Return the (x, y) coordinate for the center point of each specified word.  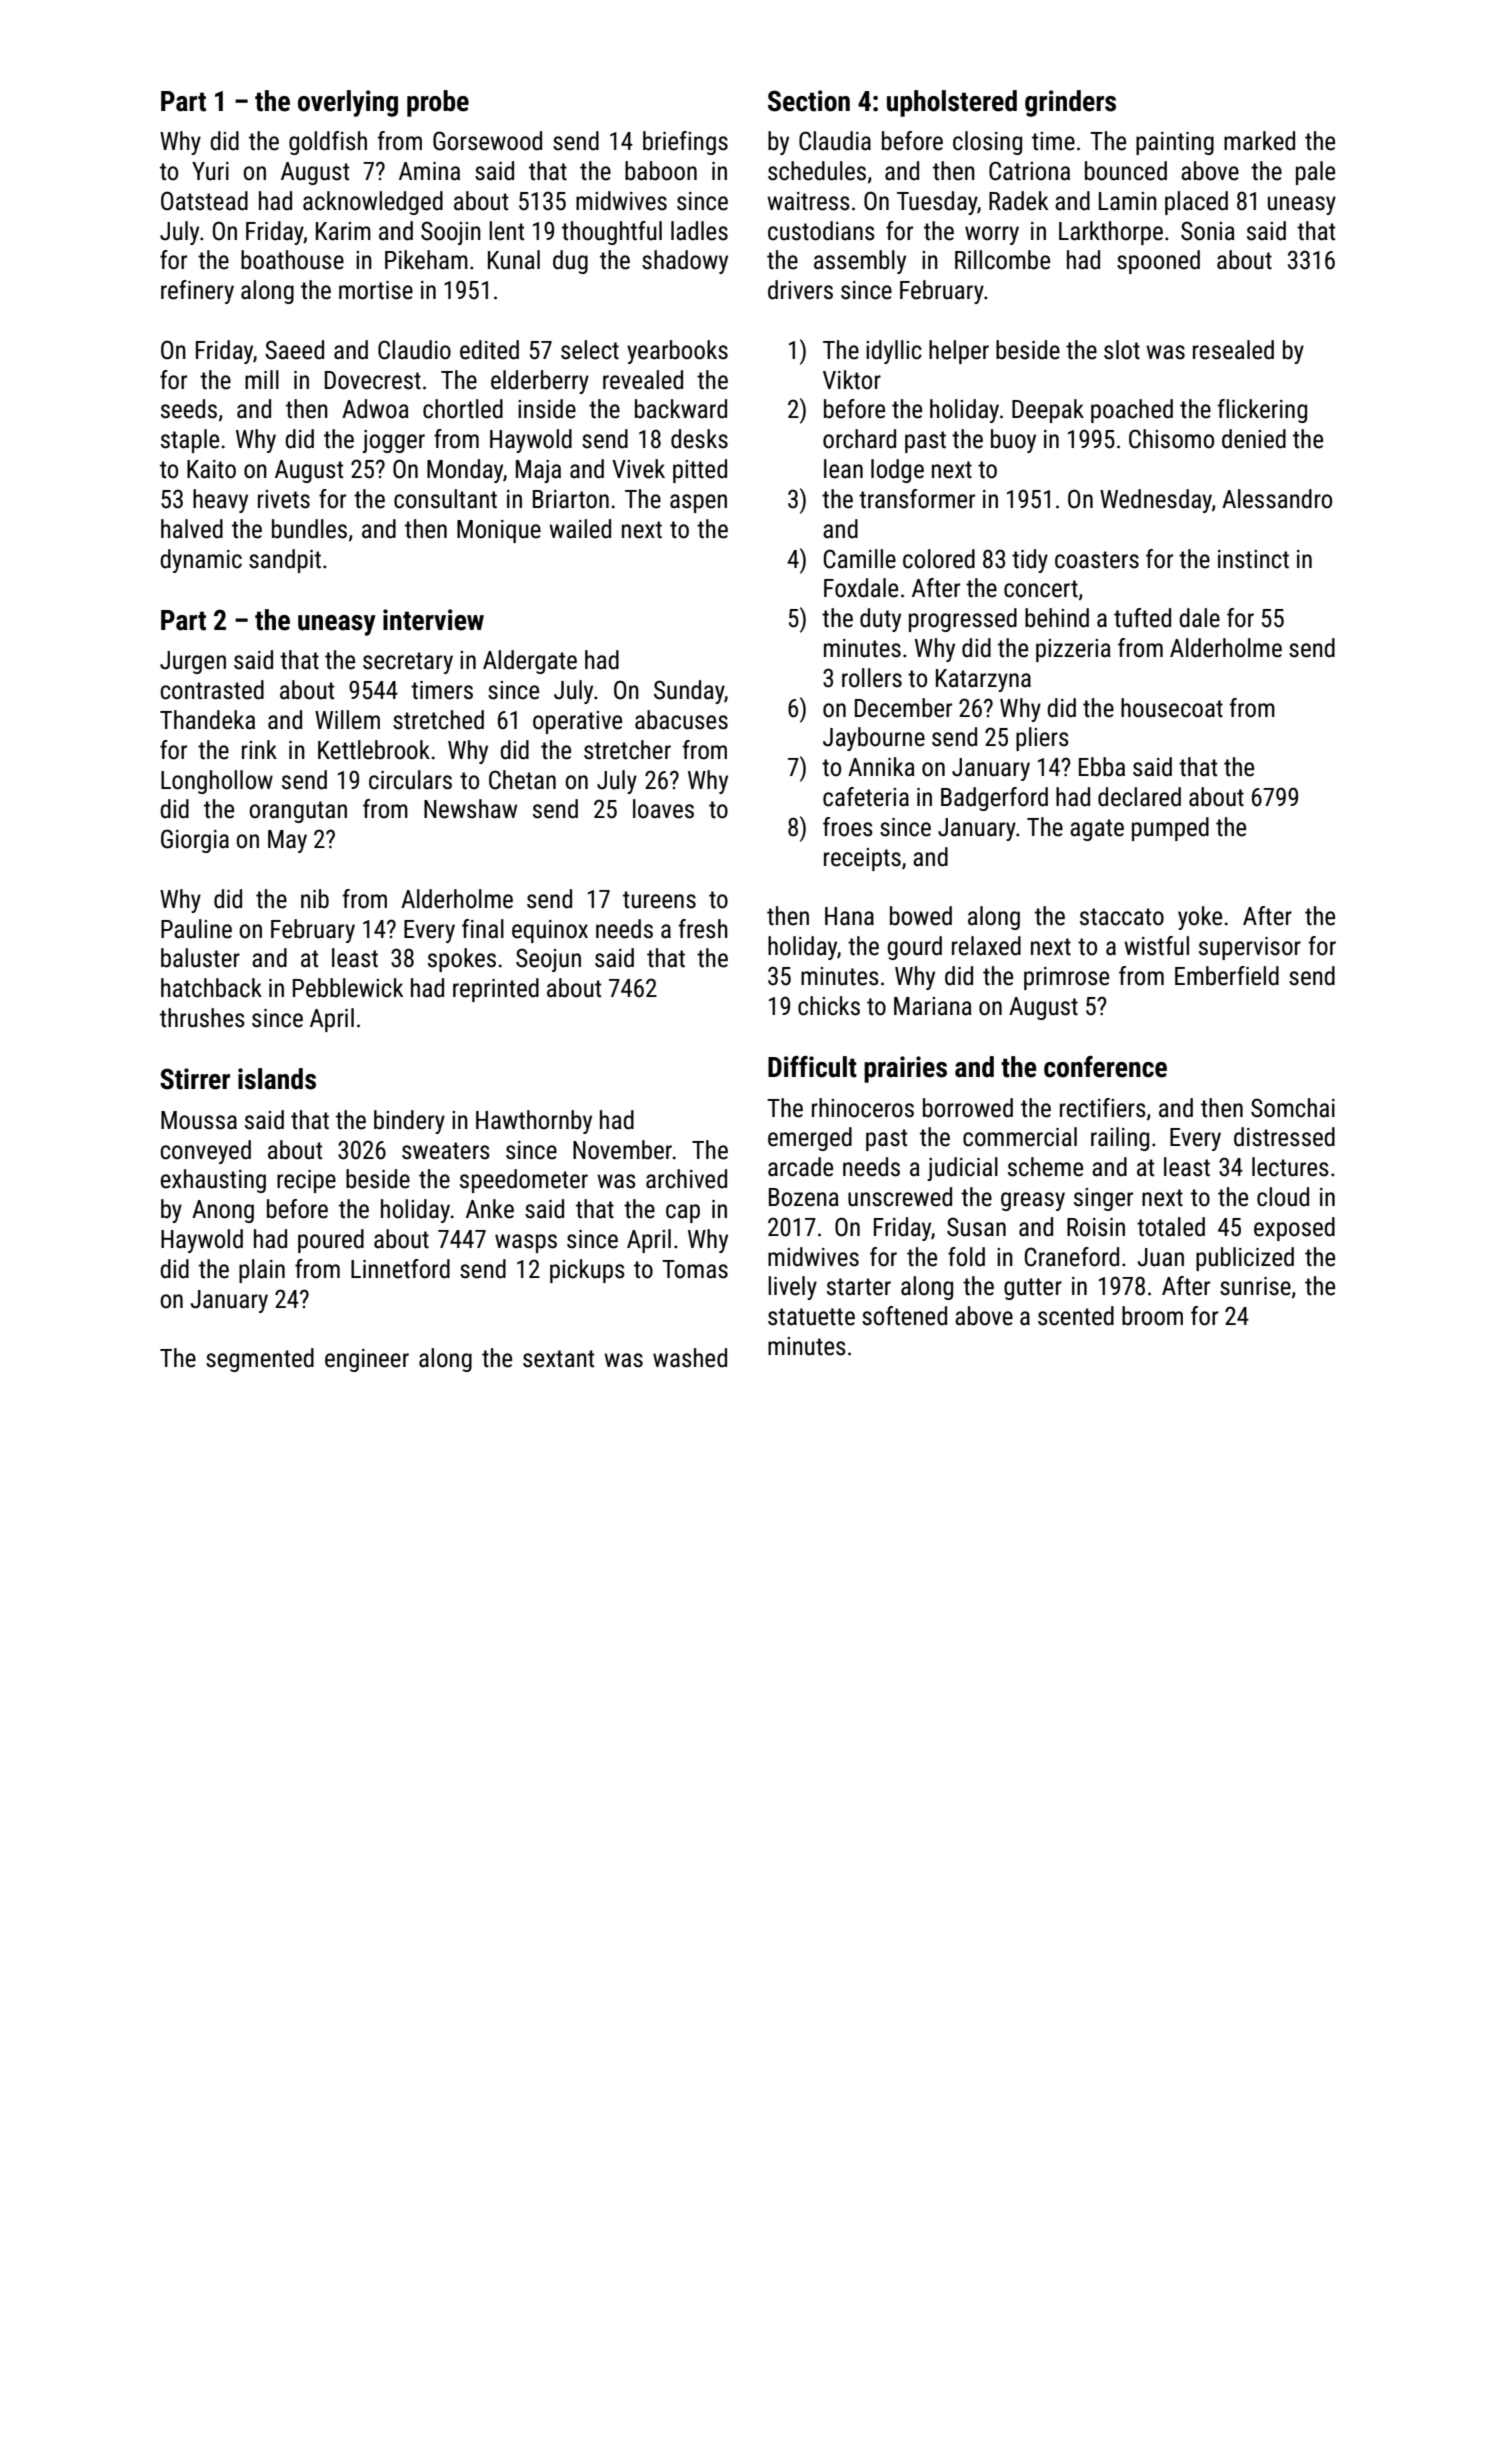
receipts (862, 859)
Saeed (294, 350)
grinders (1070, 103)
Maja (538, 471)
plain (262, 1271)
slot (1122, 350)
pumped (1170, 829)
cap (683, 1213)
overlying (348, 103)
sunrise (1255, 1286)
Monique (499, 531)
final (483, 929)
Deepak (1048, 411)
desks (699, 439)
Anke (490, 1209)
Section (809, 101)
